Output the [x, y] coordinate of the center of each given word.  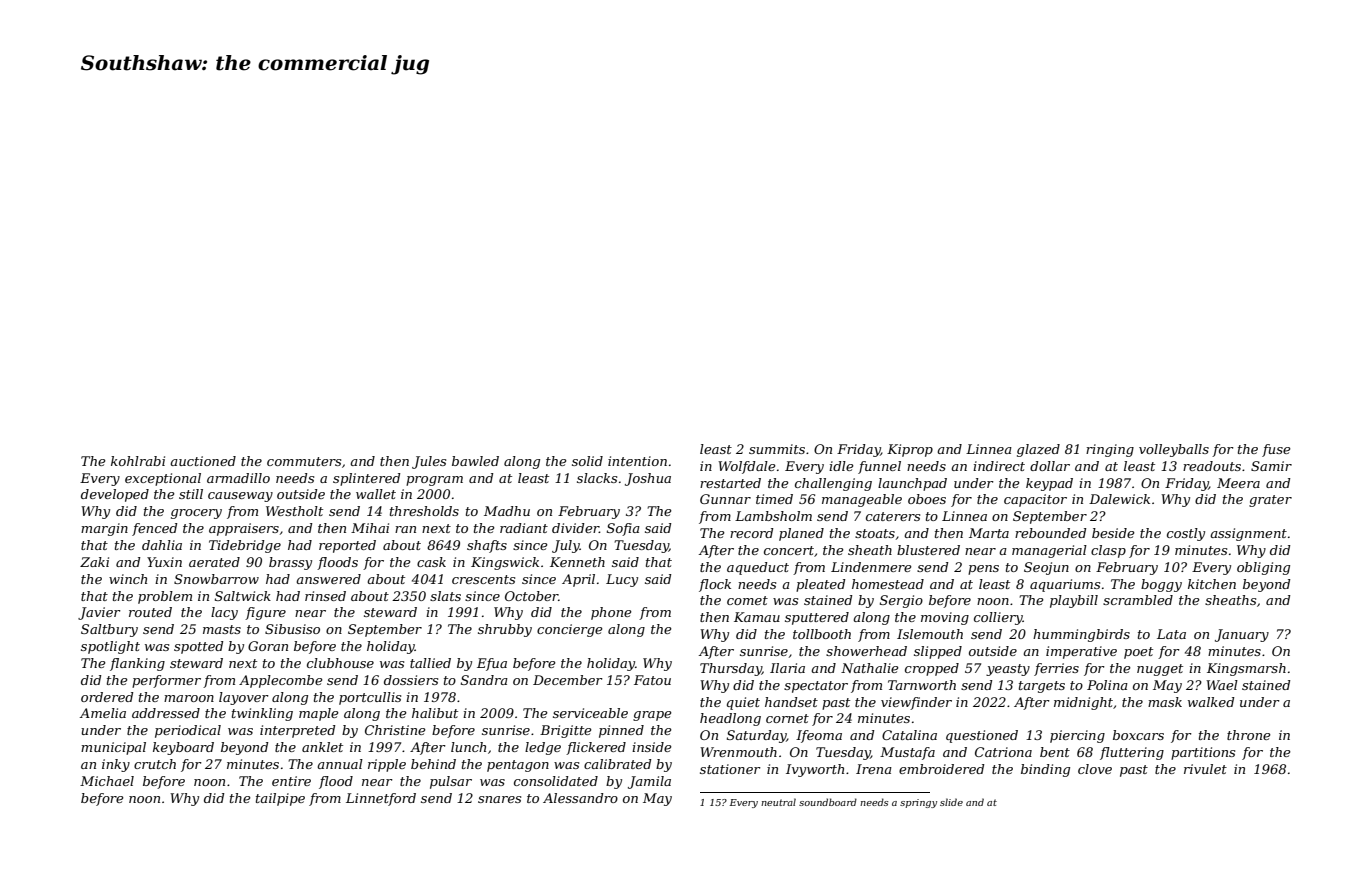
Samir [1271, 466]
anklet [322, 747]
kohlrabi [138, 461]
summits [777, 449]
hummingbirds [1081, 635]
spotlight [110, 647]
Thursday [731, 669]
